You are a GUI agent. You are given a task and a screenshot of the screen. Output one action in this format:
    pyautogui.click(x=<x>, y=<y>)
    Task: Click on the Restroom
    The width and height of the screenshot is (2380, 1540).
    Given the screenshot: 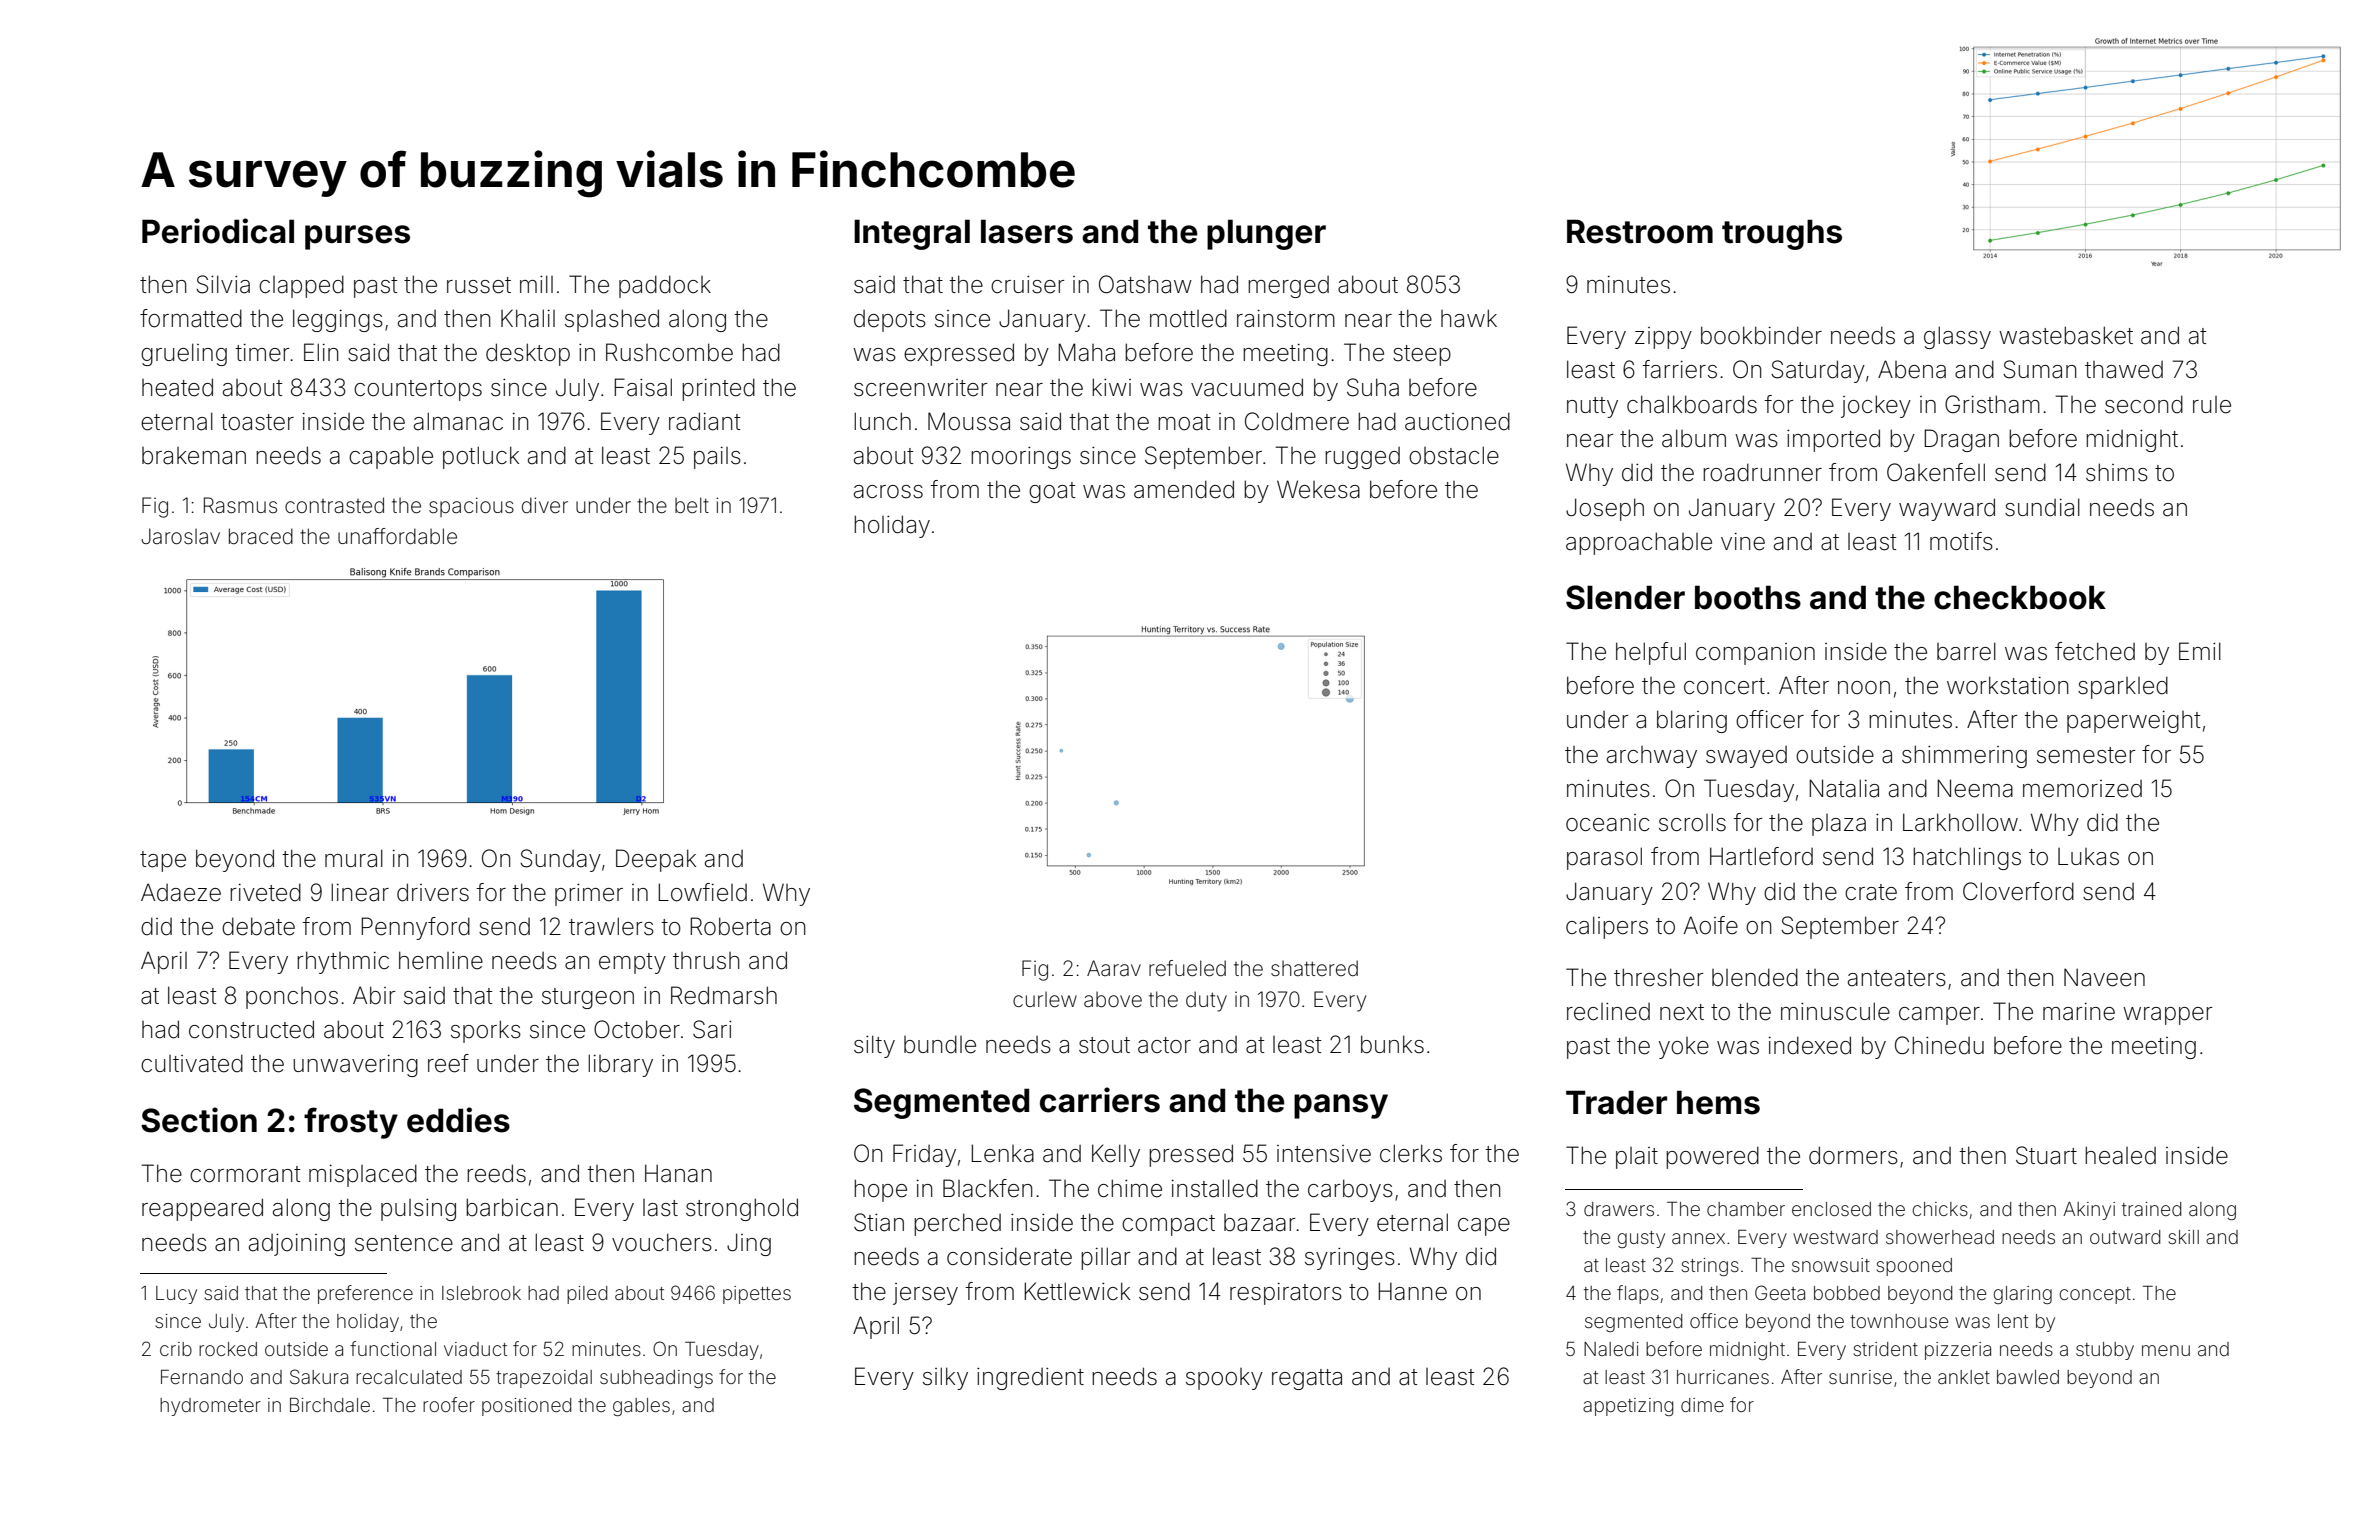 What is the action you would take?
    pyautogui.click(x=1640, y=231)
